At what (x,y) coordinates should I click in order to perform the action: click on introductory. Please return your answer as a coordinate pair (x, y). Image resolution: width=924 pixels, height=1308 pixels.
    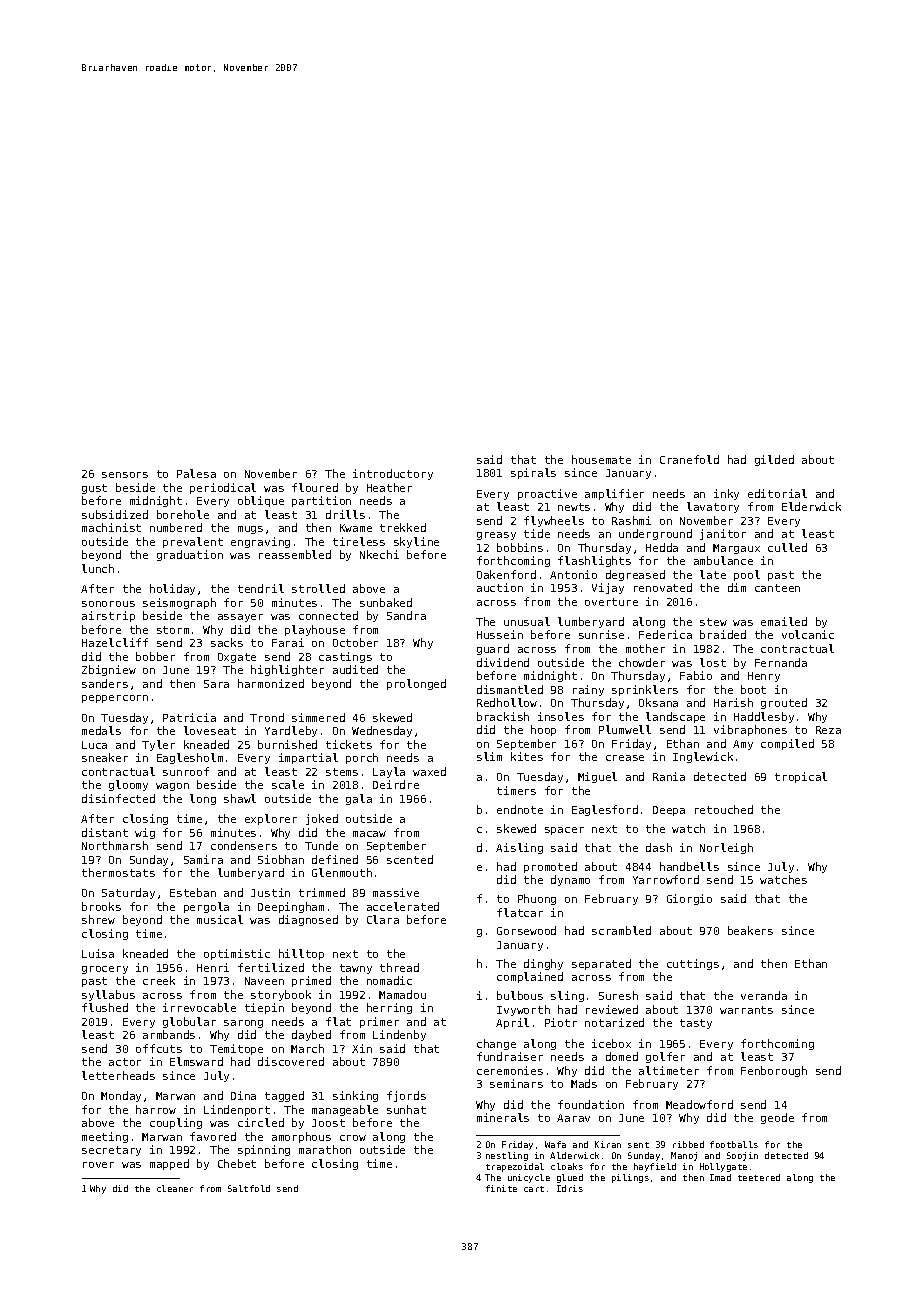
    Looking at the image, I should click on (393, 474).
